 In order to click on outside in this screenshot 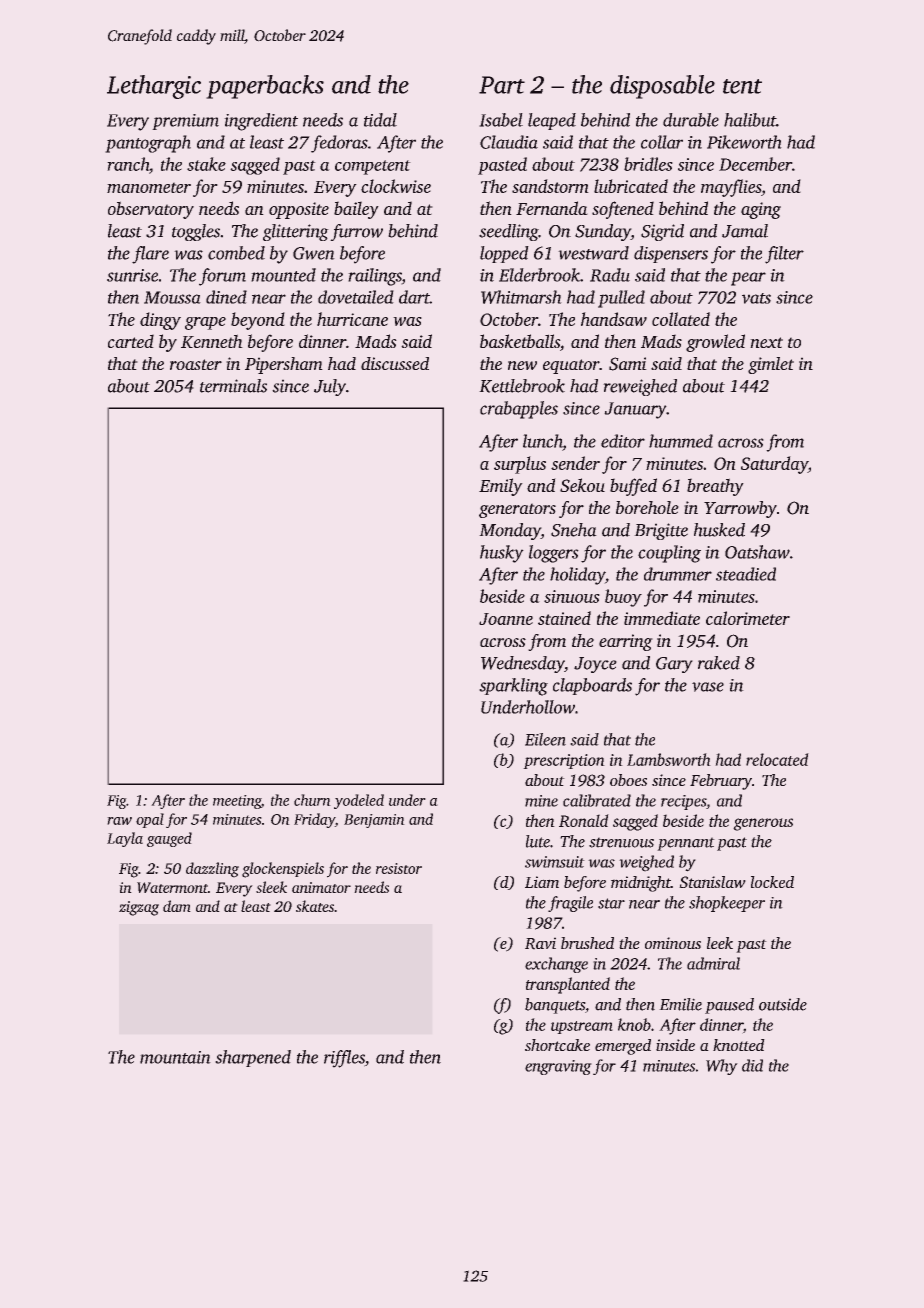, I will do `click(783, 1004)`.
